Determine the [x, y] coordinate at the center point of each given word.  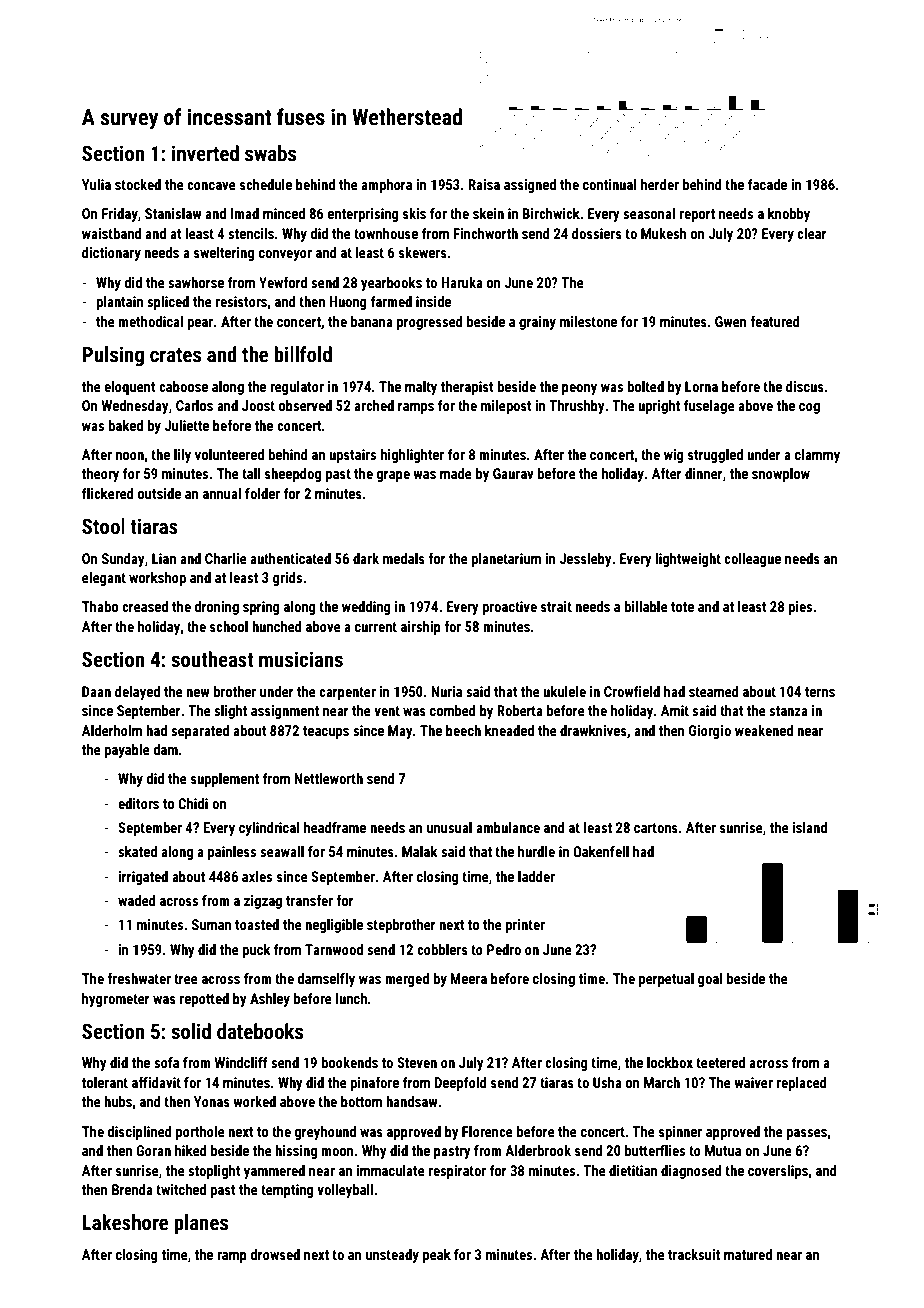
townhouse [386, 233]
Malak [419, 851]
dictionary [111, 254]
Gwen [731, 321]
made [456, 473]
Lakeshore [125, 1222]
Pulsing [113, 356]
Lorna [701, 386]
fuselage [709, 407]
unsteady [392, 1256]
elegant [104, 579]
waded [137, 900]
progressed [430, 323]
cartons [656, 828]
